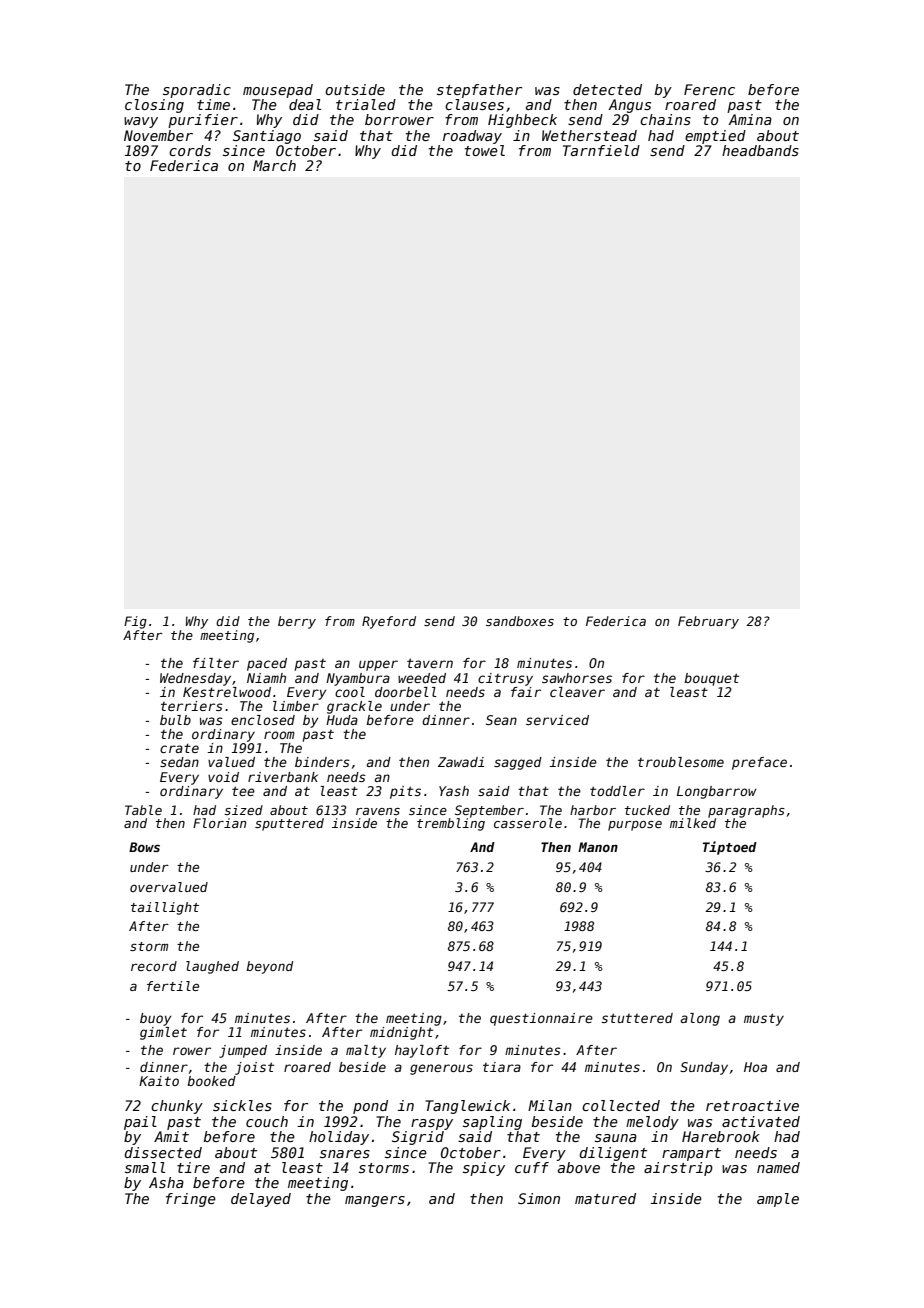 The height and width of the screenshot is (1308, 924). I want to click on sporadic, so click(197, 91).
